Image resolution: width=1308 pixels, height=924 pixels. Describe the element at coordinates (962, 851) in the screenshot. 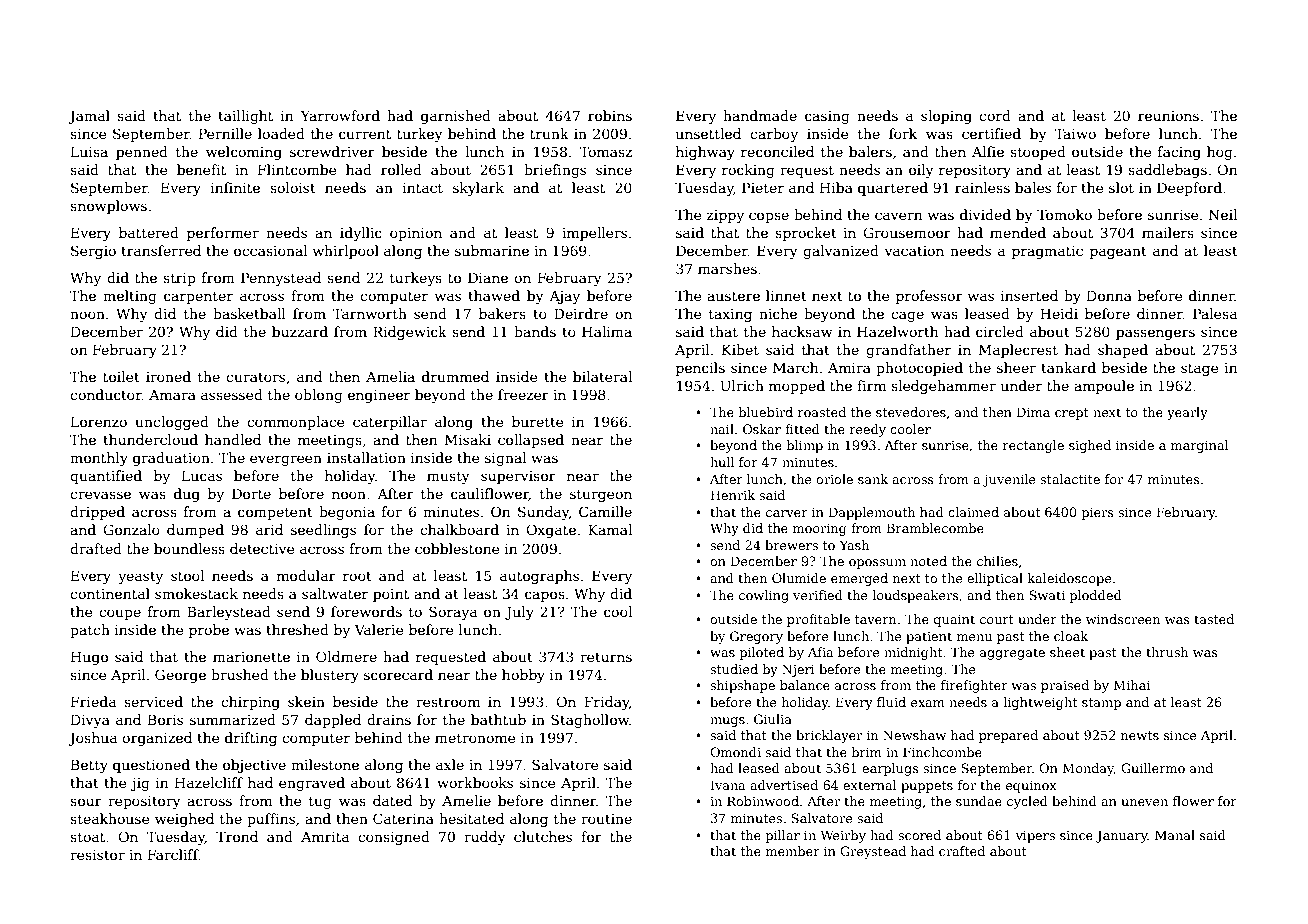

I see `crafted` at that location.
